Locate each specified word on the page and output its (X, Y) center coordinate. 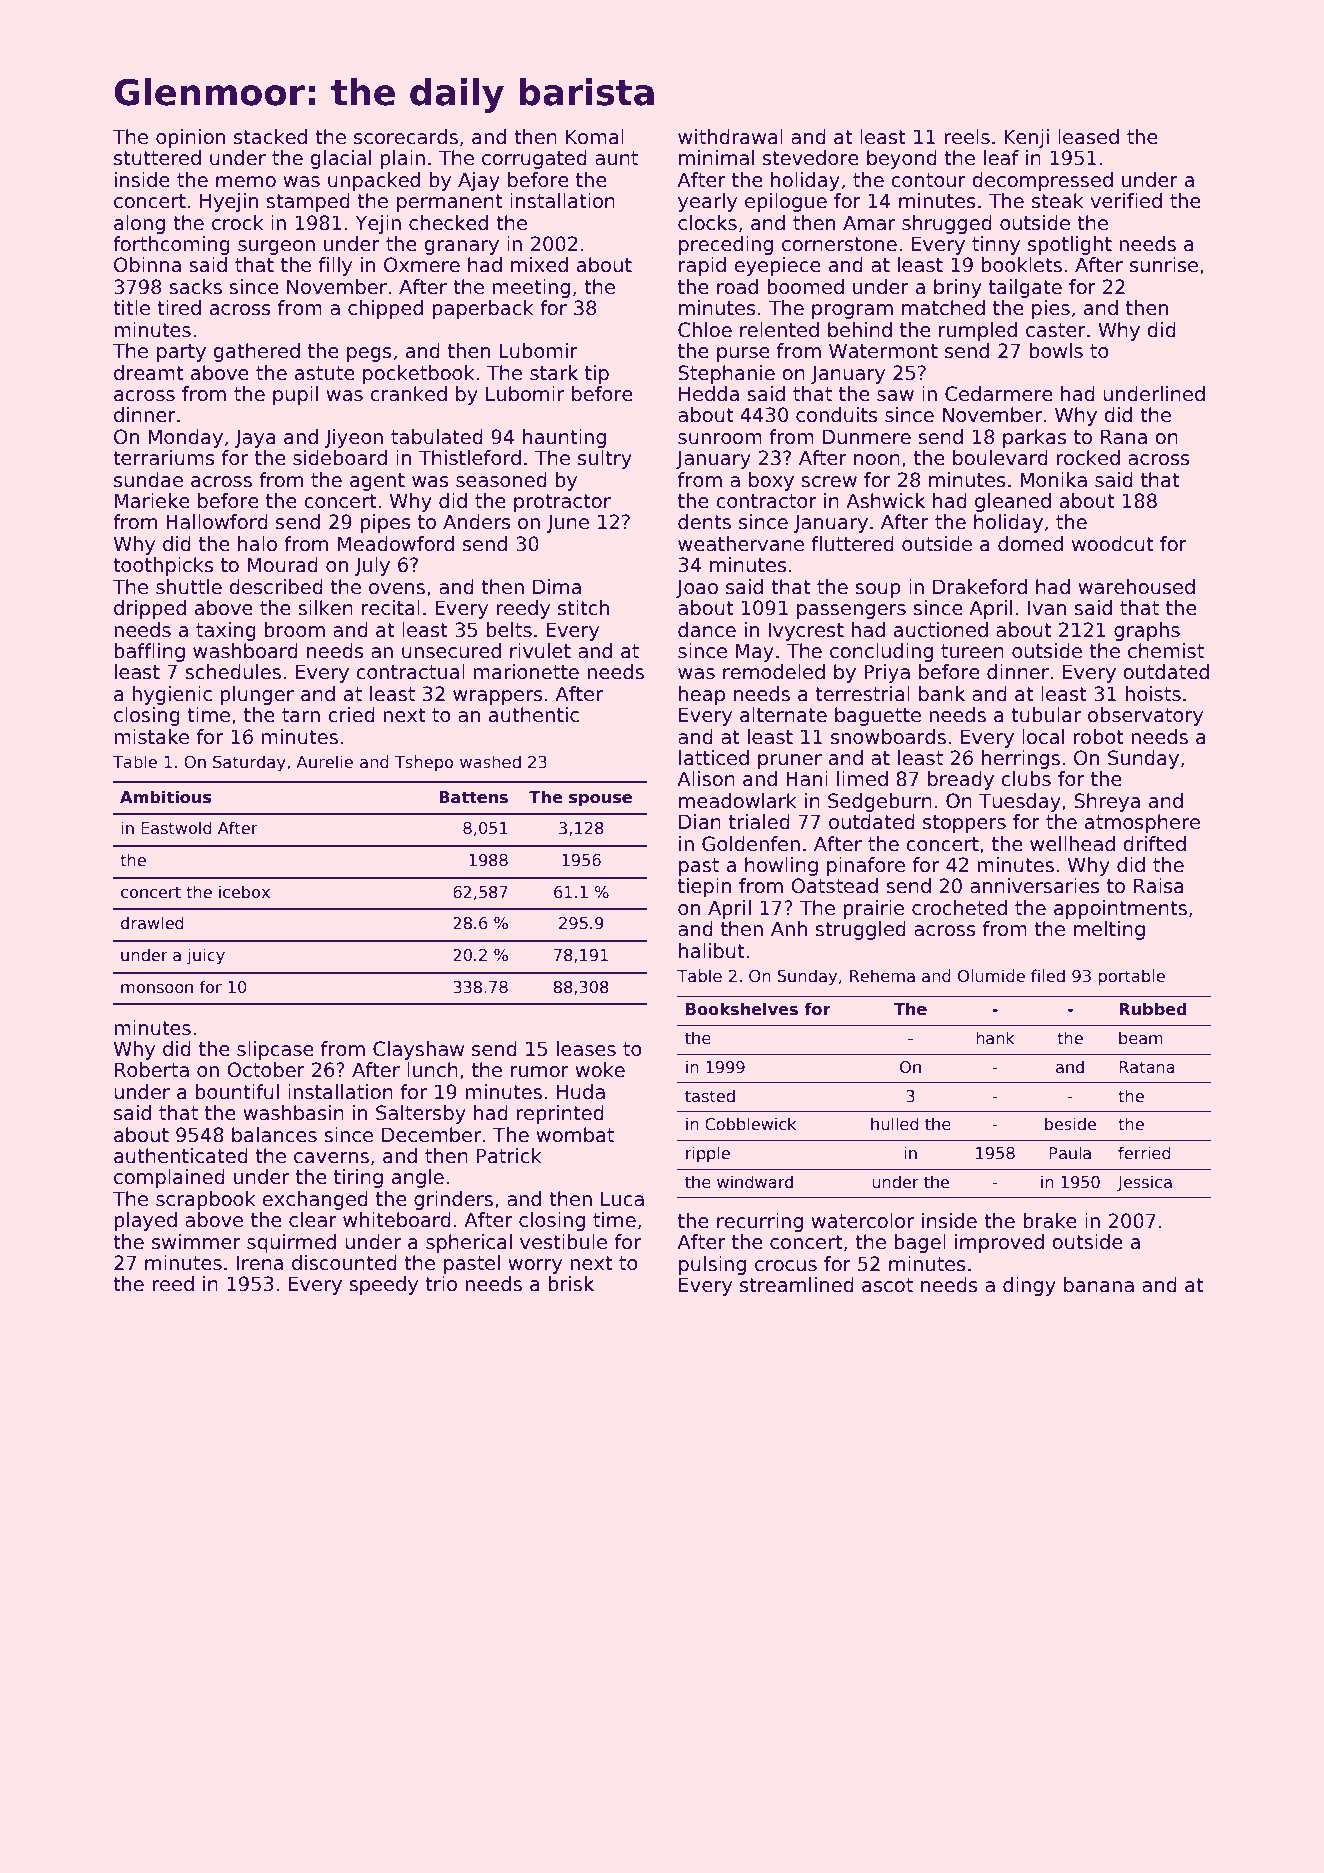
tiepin (704, 887)
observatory (1145, 716)
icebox (244, 892)
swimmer (196, 1242)
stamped (308, 202)
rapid (702, 266)
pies (1051, 309)
